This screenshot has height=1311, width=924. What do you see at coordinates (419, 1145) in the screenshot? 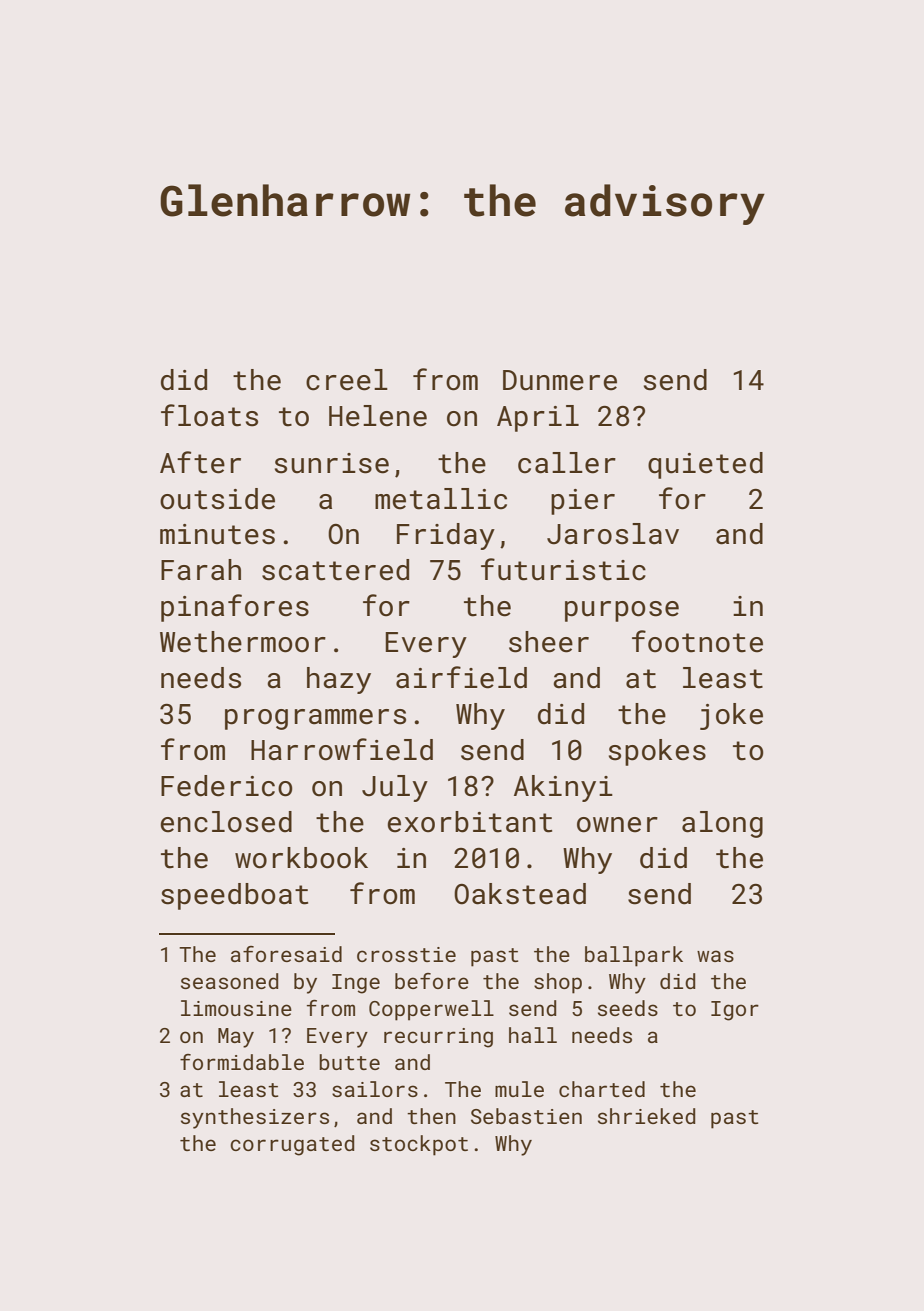
I see `stockpot` at bounding box center [419, 1145].
